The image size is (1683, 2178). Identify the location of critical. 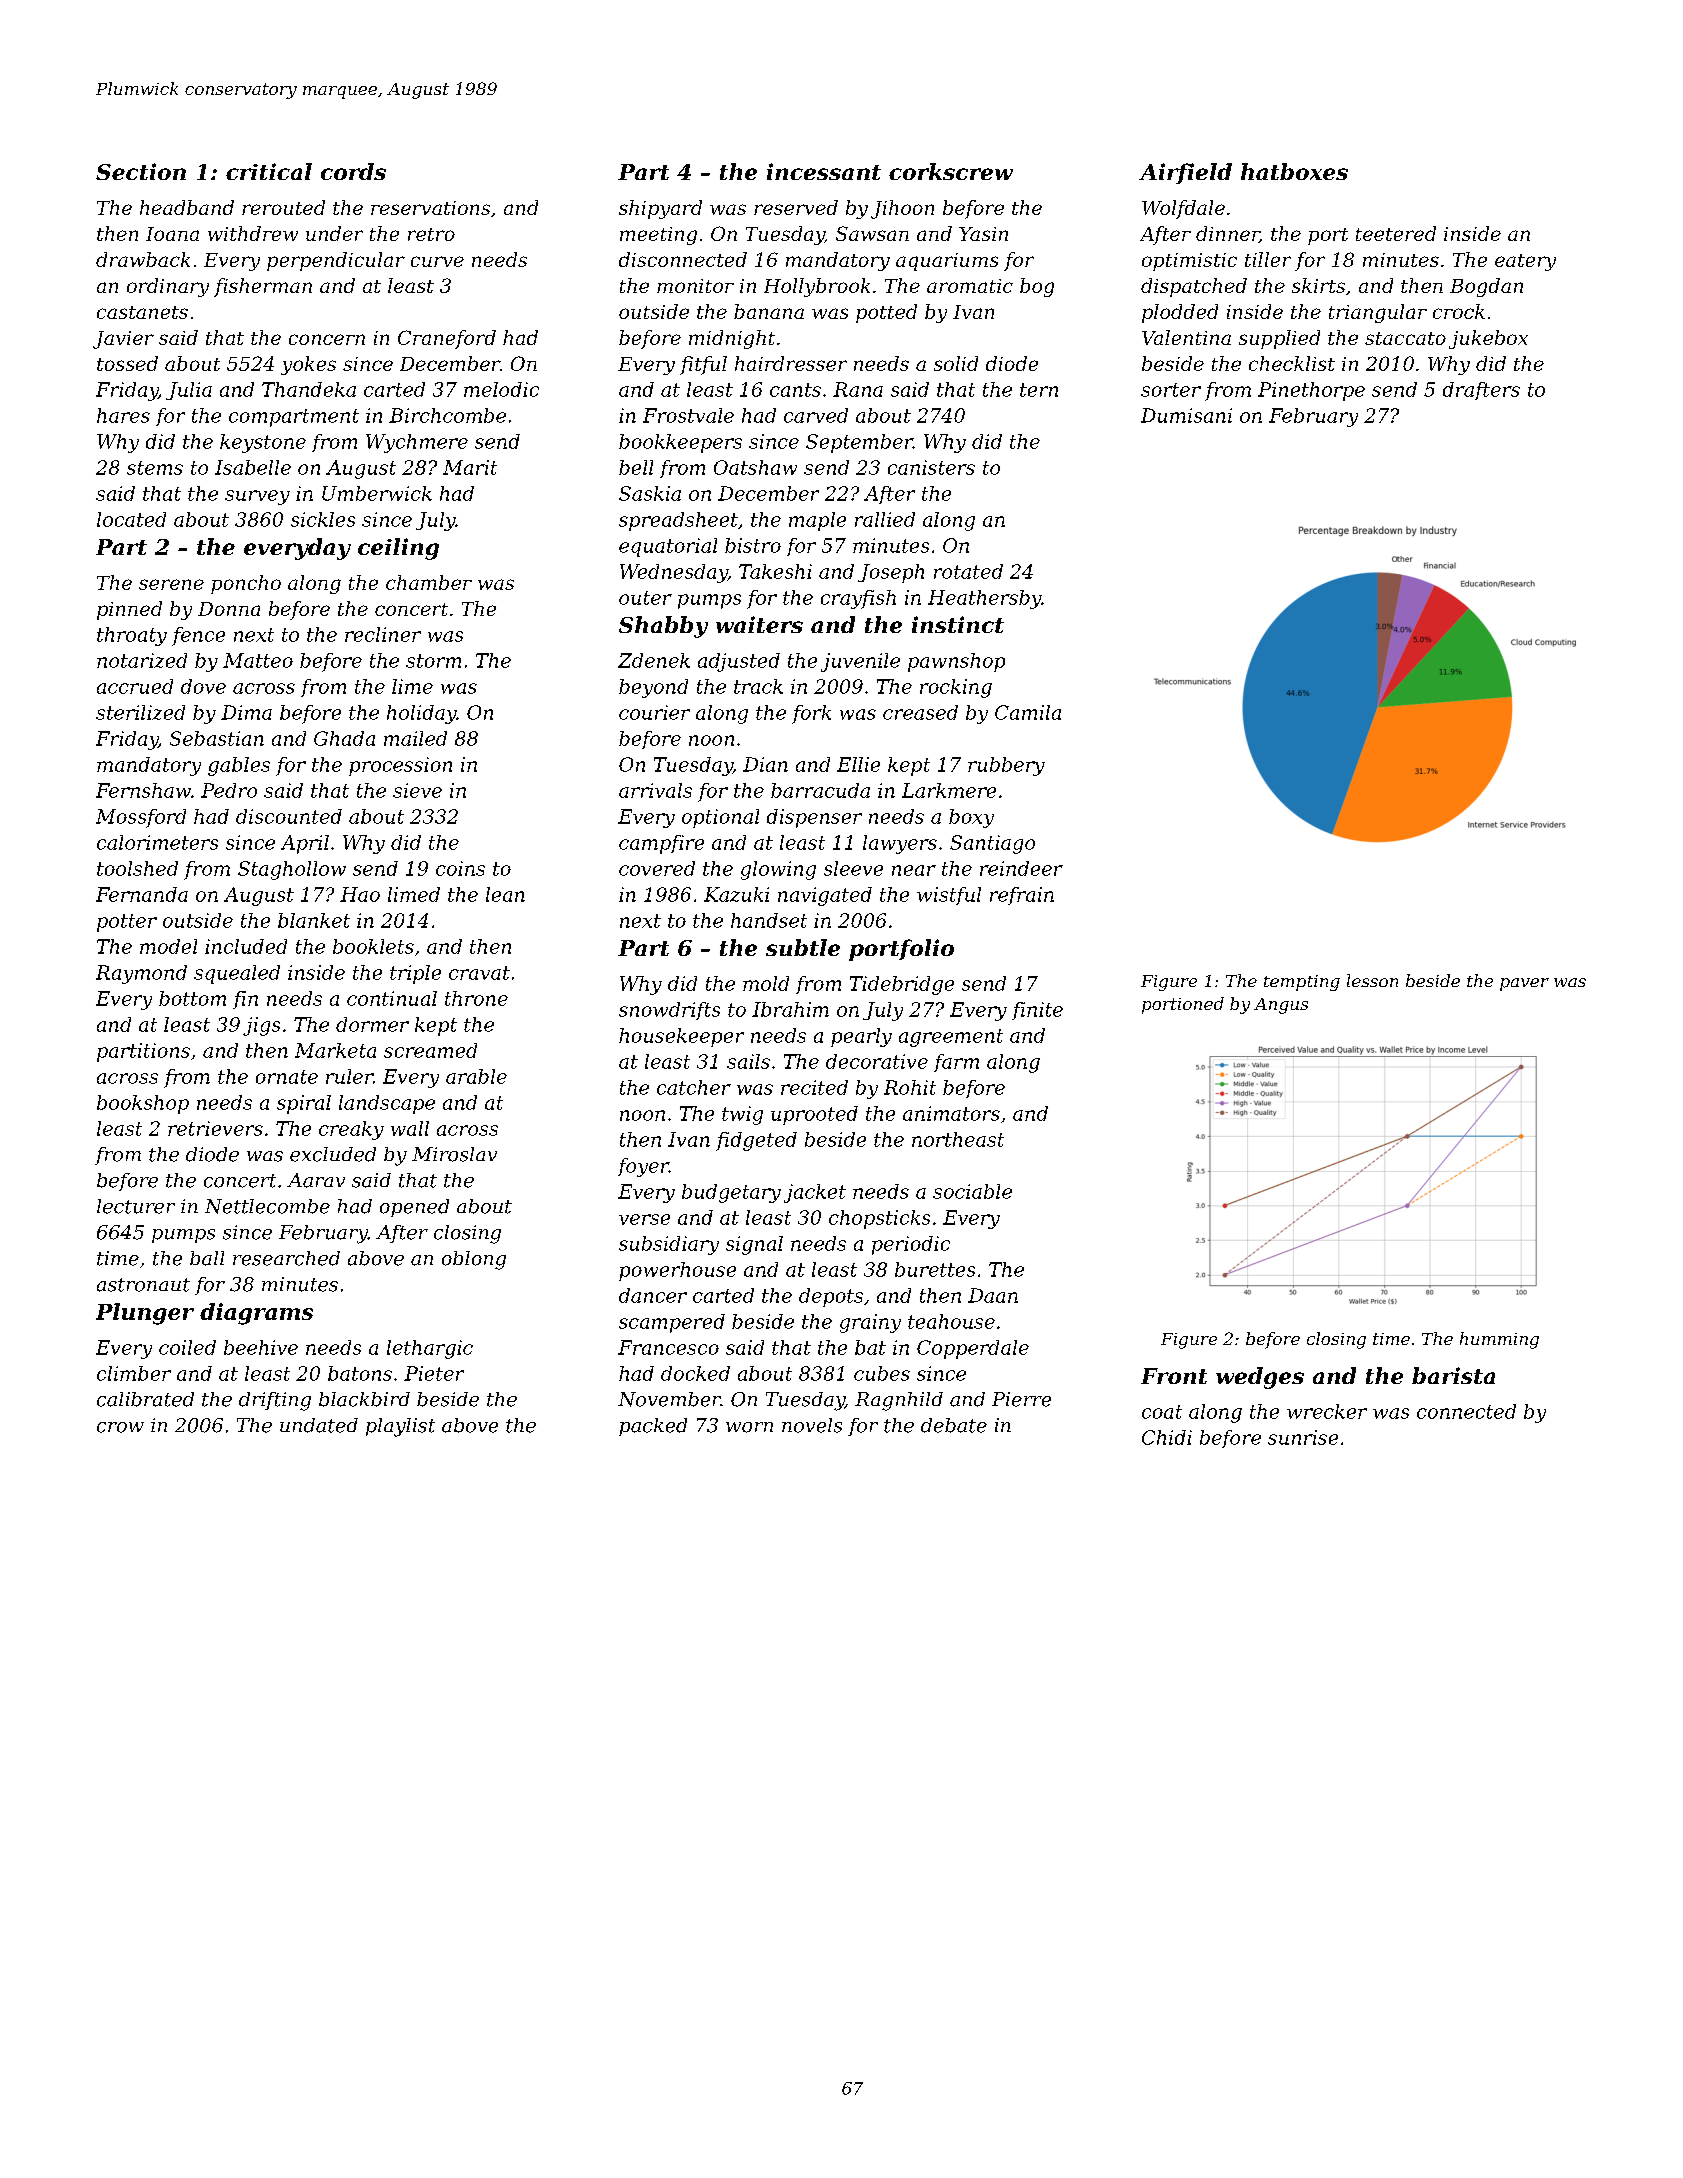
(269, 171).
